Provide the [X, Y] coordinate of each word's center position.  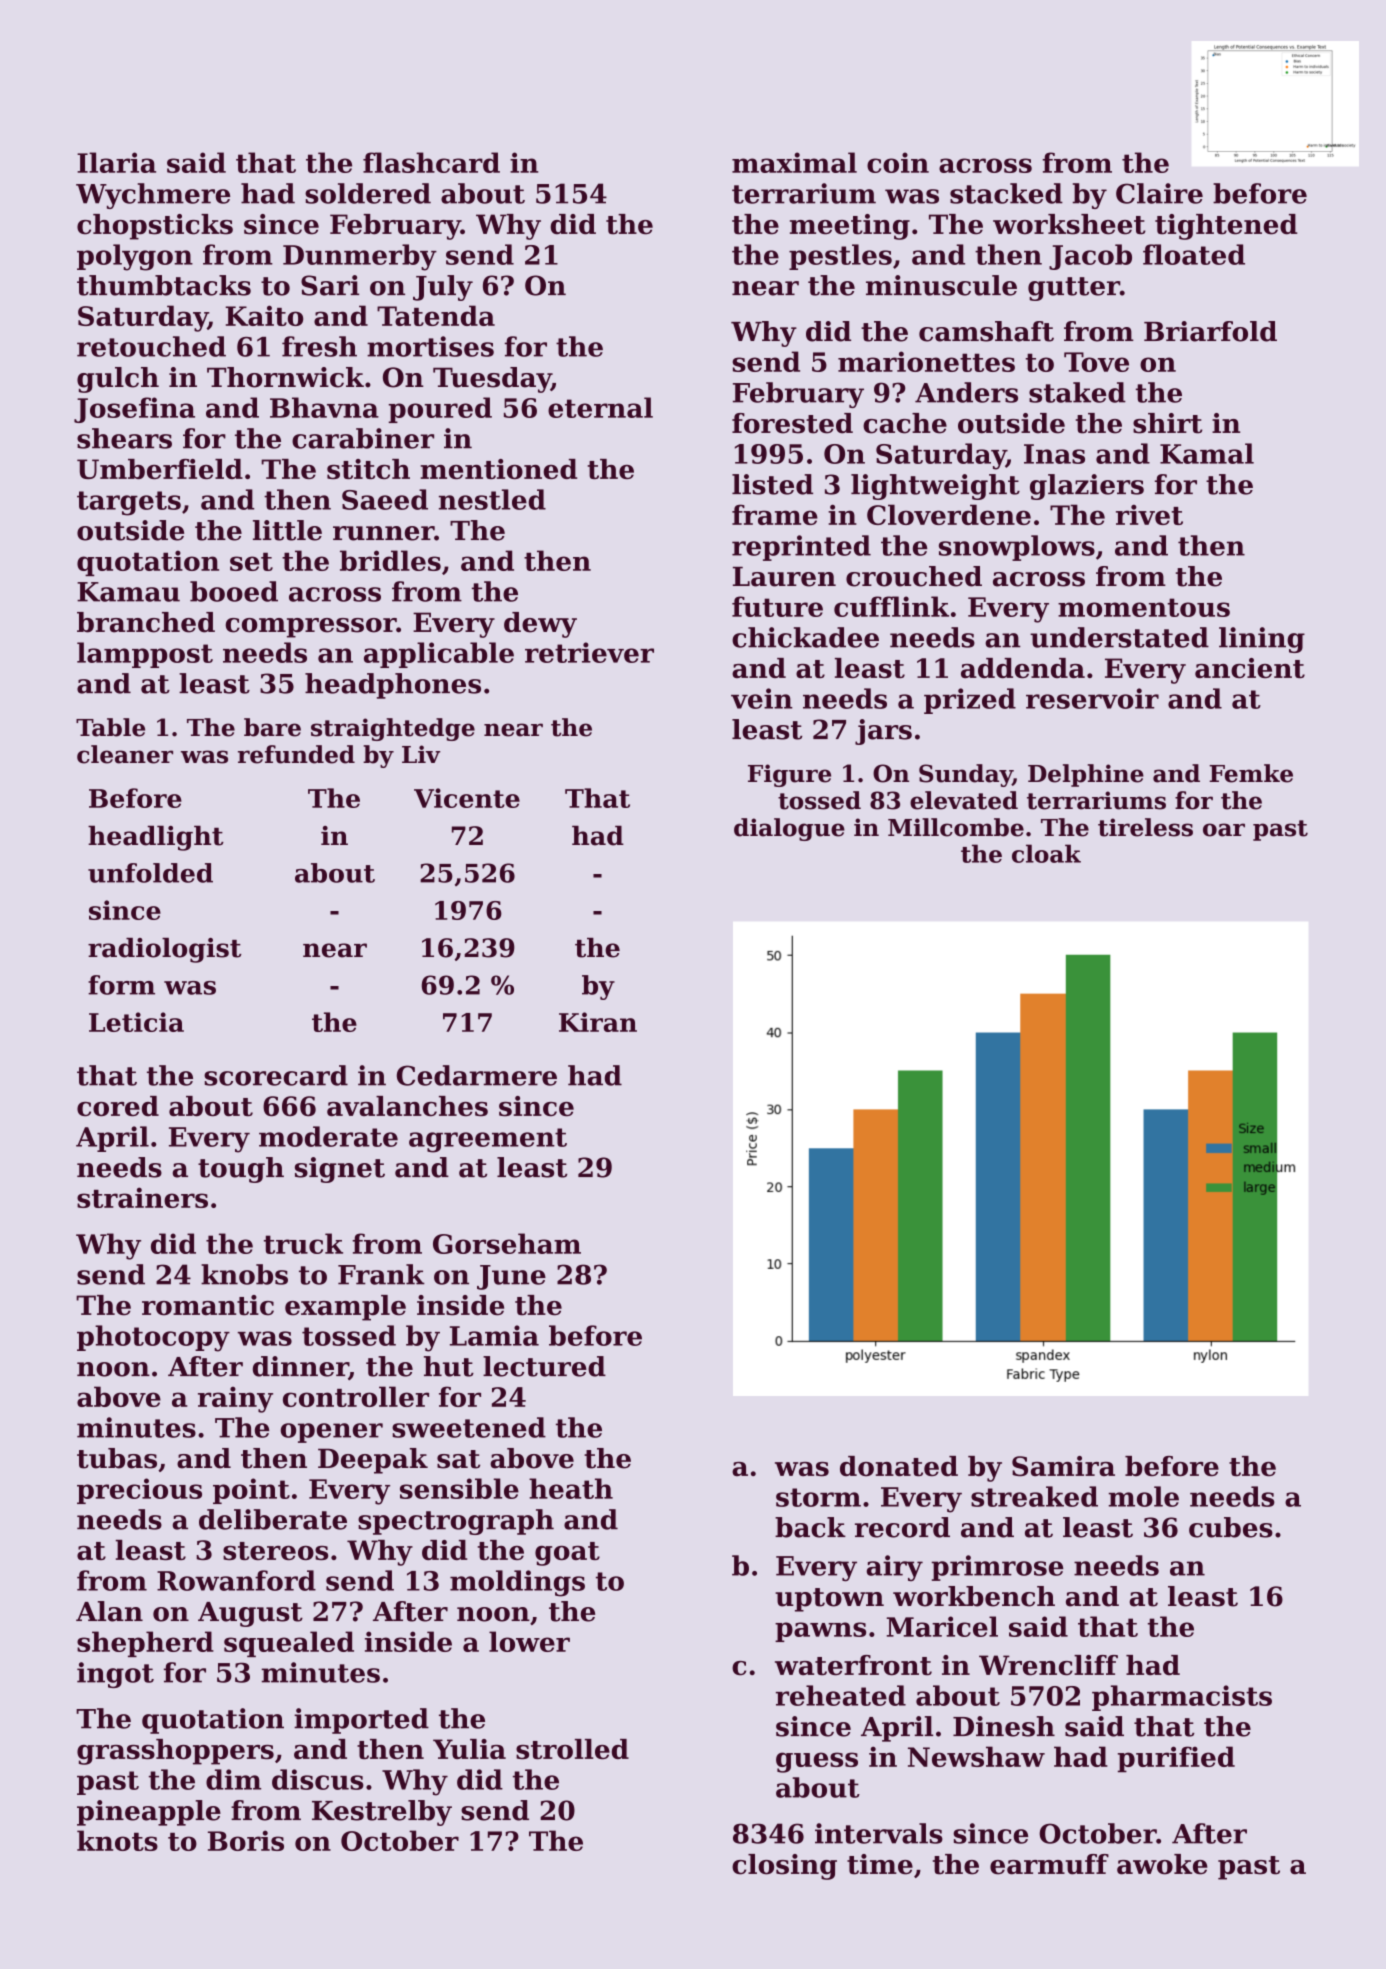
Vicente [467, 798]
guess [817, 1762]
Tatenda [436, 315]
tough [241, 1170]
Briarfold [1210, 331]
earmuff [1049, 1864]
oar [1224, 830]
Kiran [598, 1022]
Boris [246, 1840]
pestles [840, 257]
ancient [1250, 668]
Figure [789, 775]
